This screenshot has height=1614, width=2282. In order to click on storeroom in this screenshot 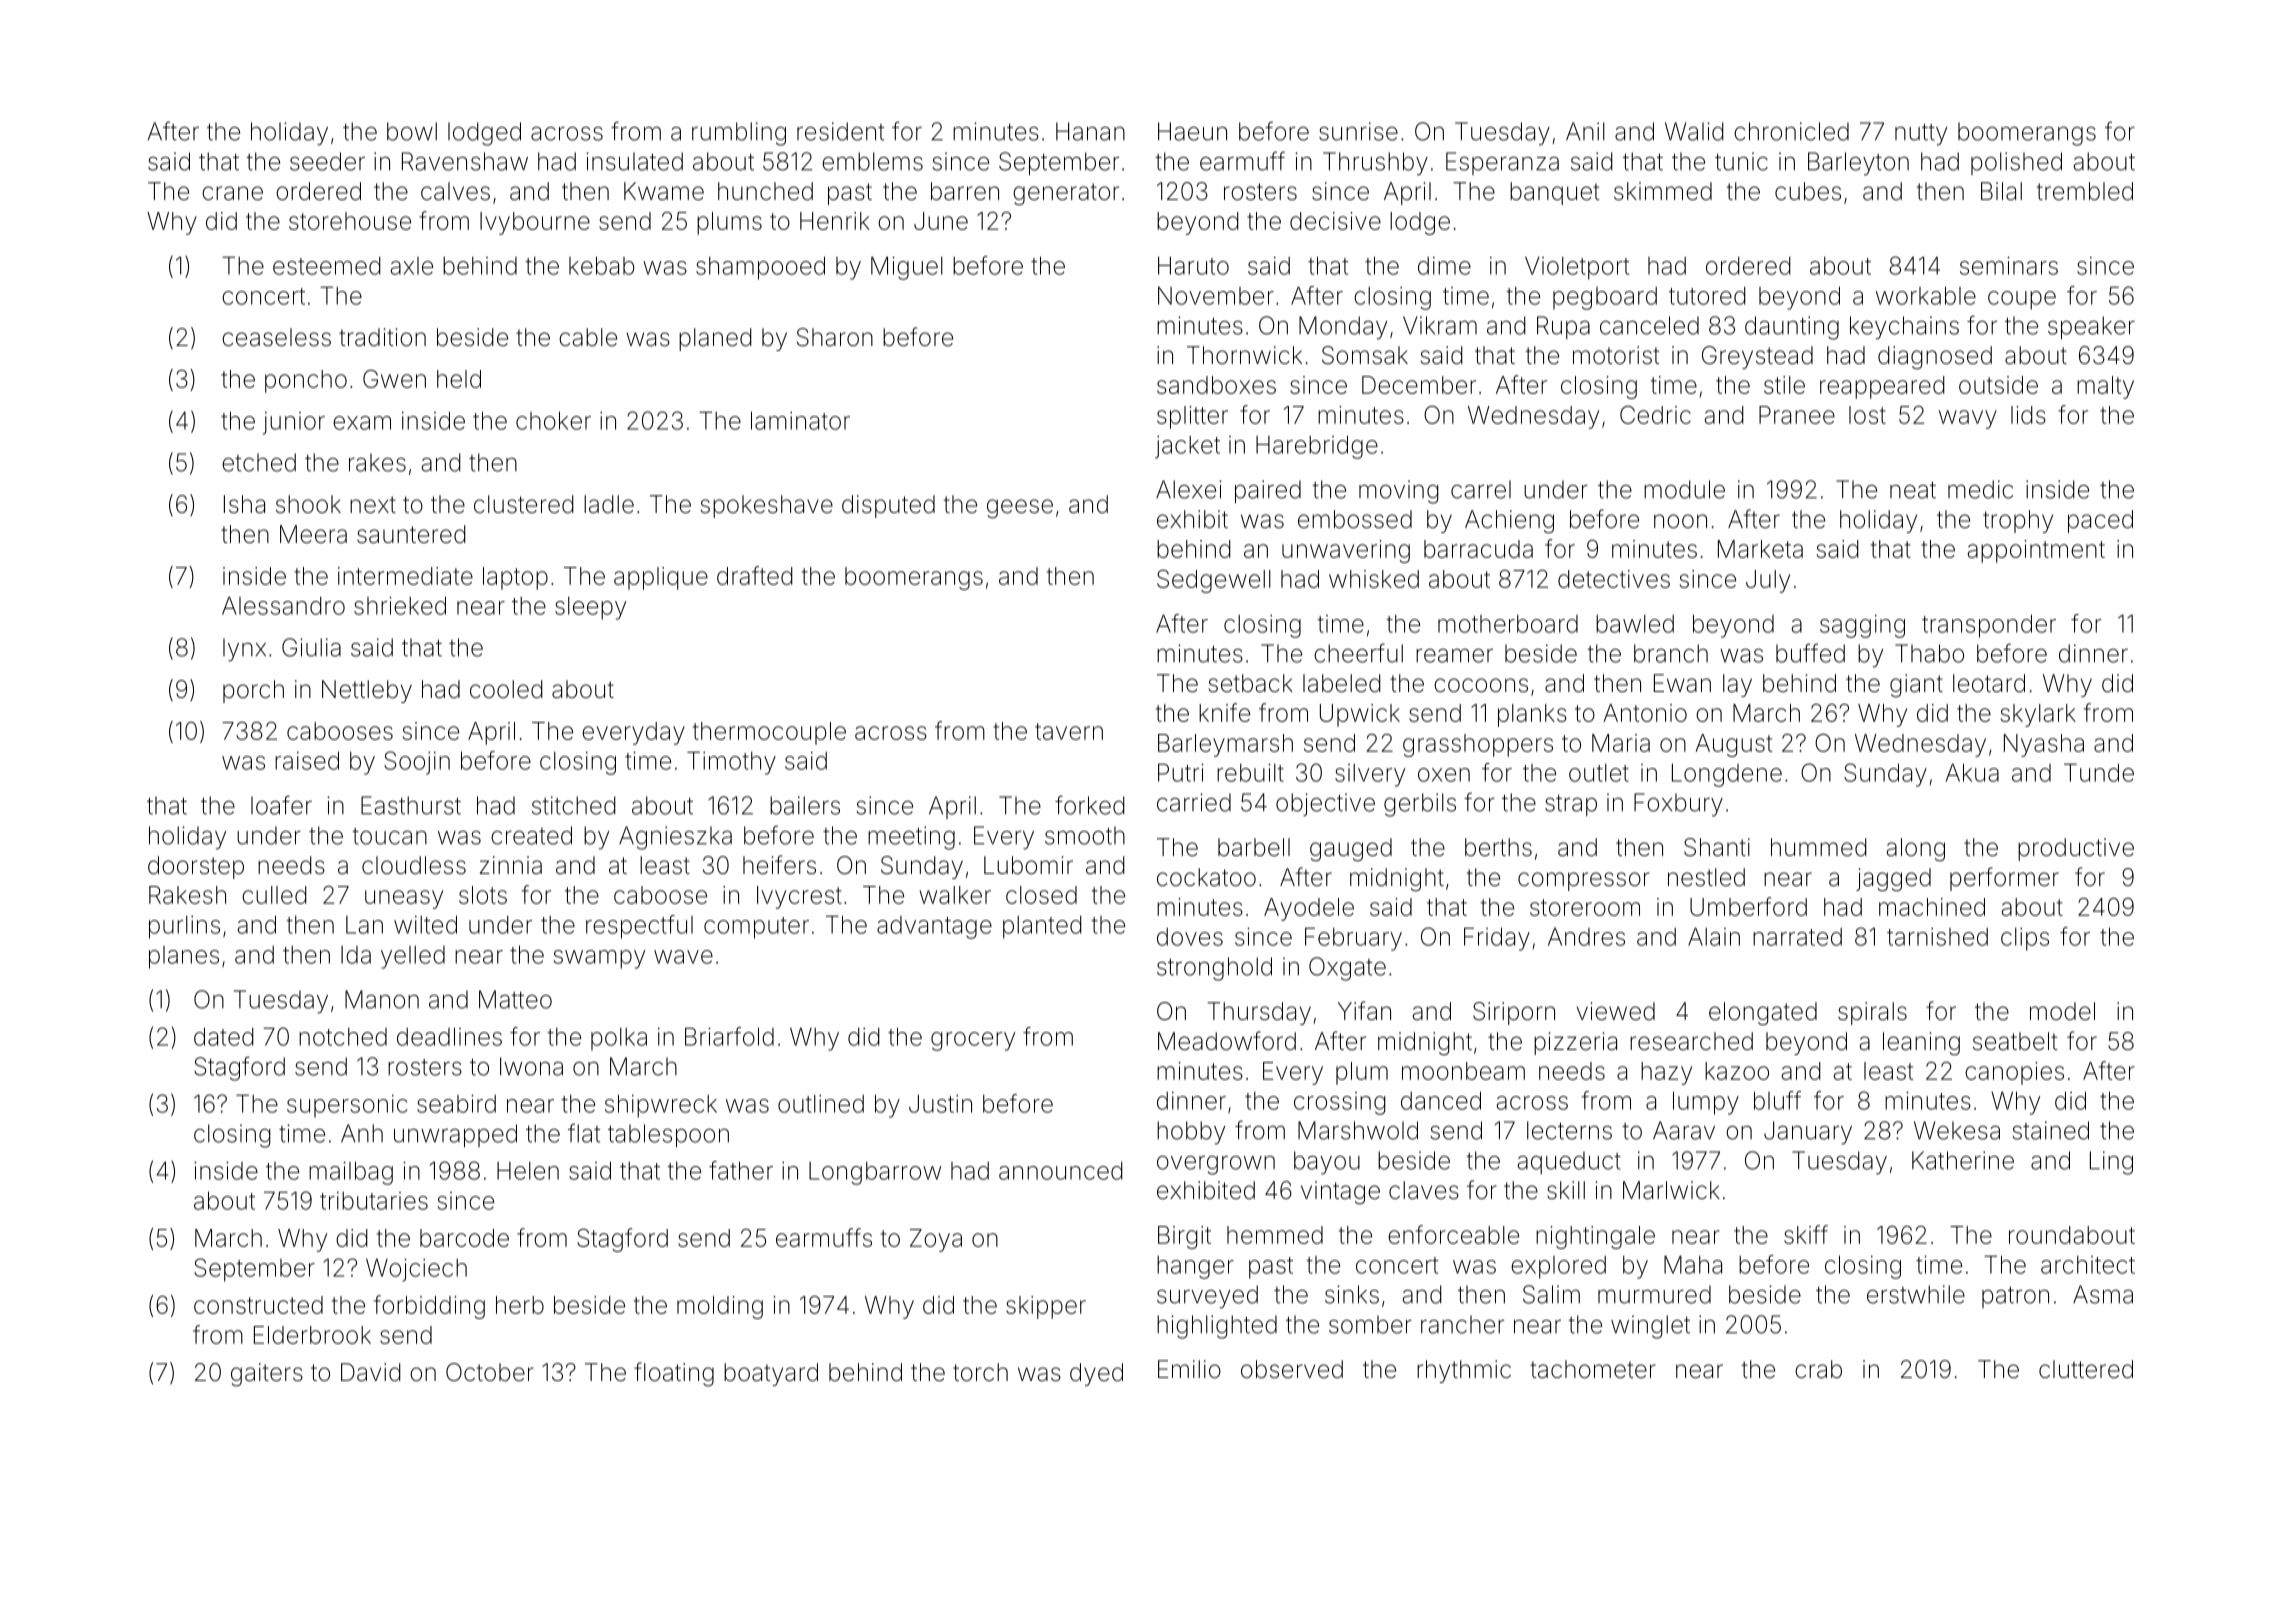, I will do `click(1585, 907)`.
